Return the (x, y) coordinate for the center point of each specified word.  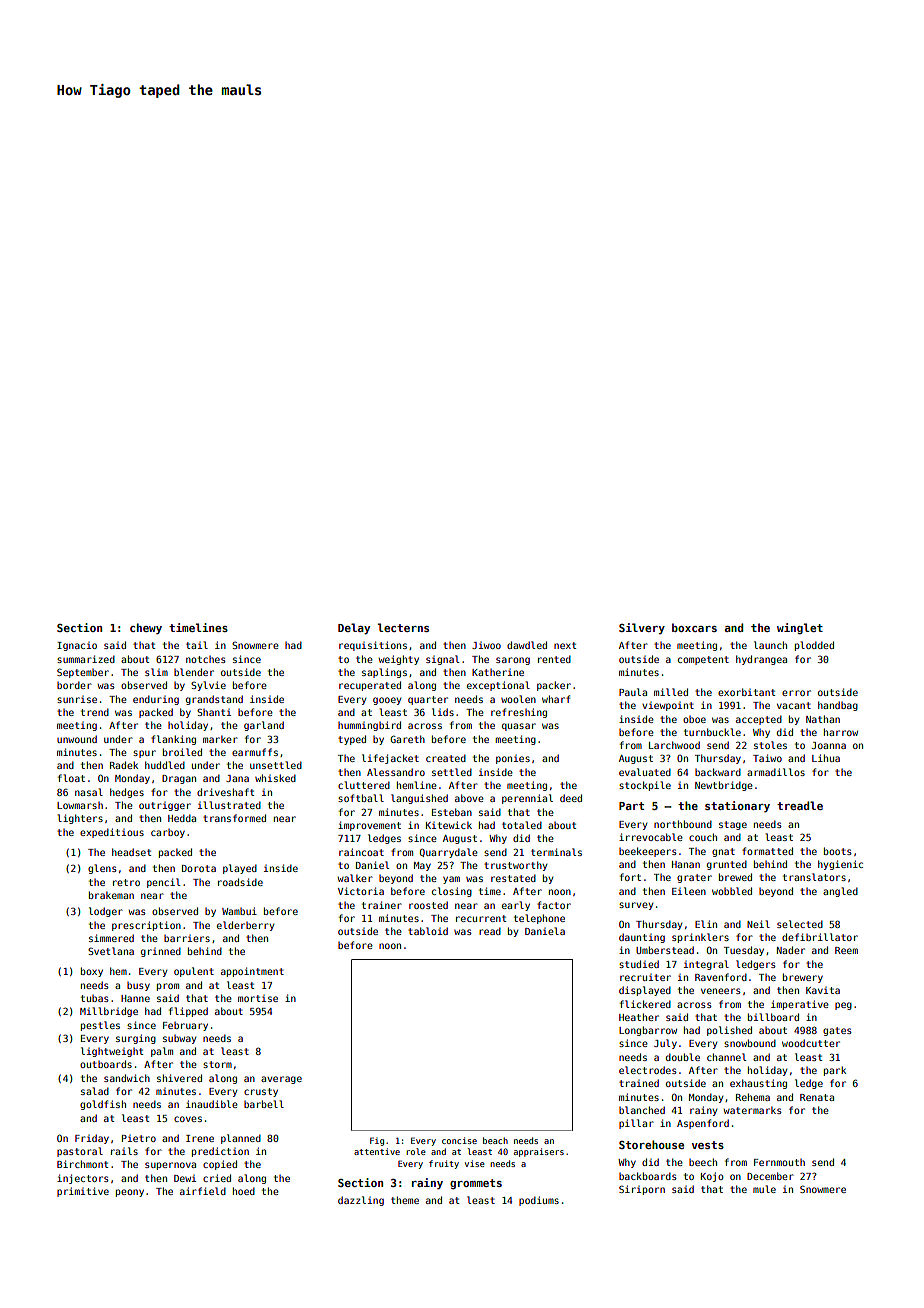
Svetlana (111, 951)
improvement (369, 826)
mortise (258, 998)
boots (838, 851)
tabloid (428, 931)
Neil (758, 924)
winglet (800, 628)
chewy (146, 628)
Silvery (642, 628)
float (71, 778)
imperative (800, 1005)
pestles (100, 1026)
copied (220, 1165)
